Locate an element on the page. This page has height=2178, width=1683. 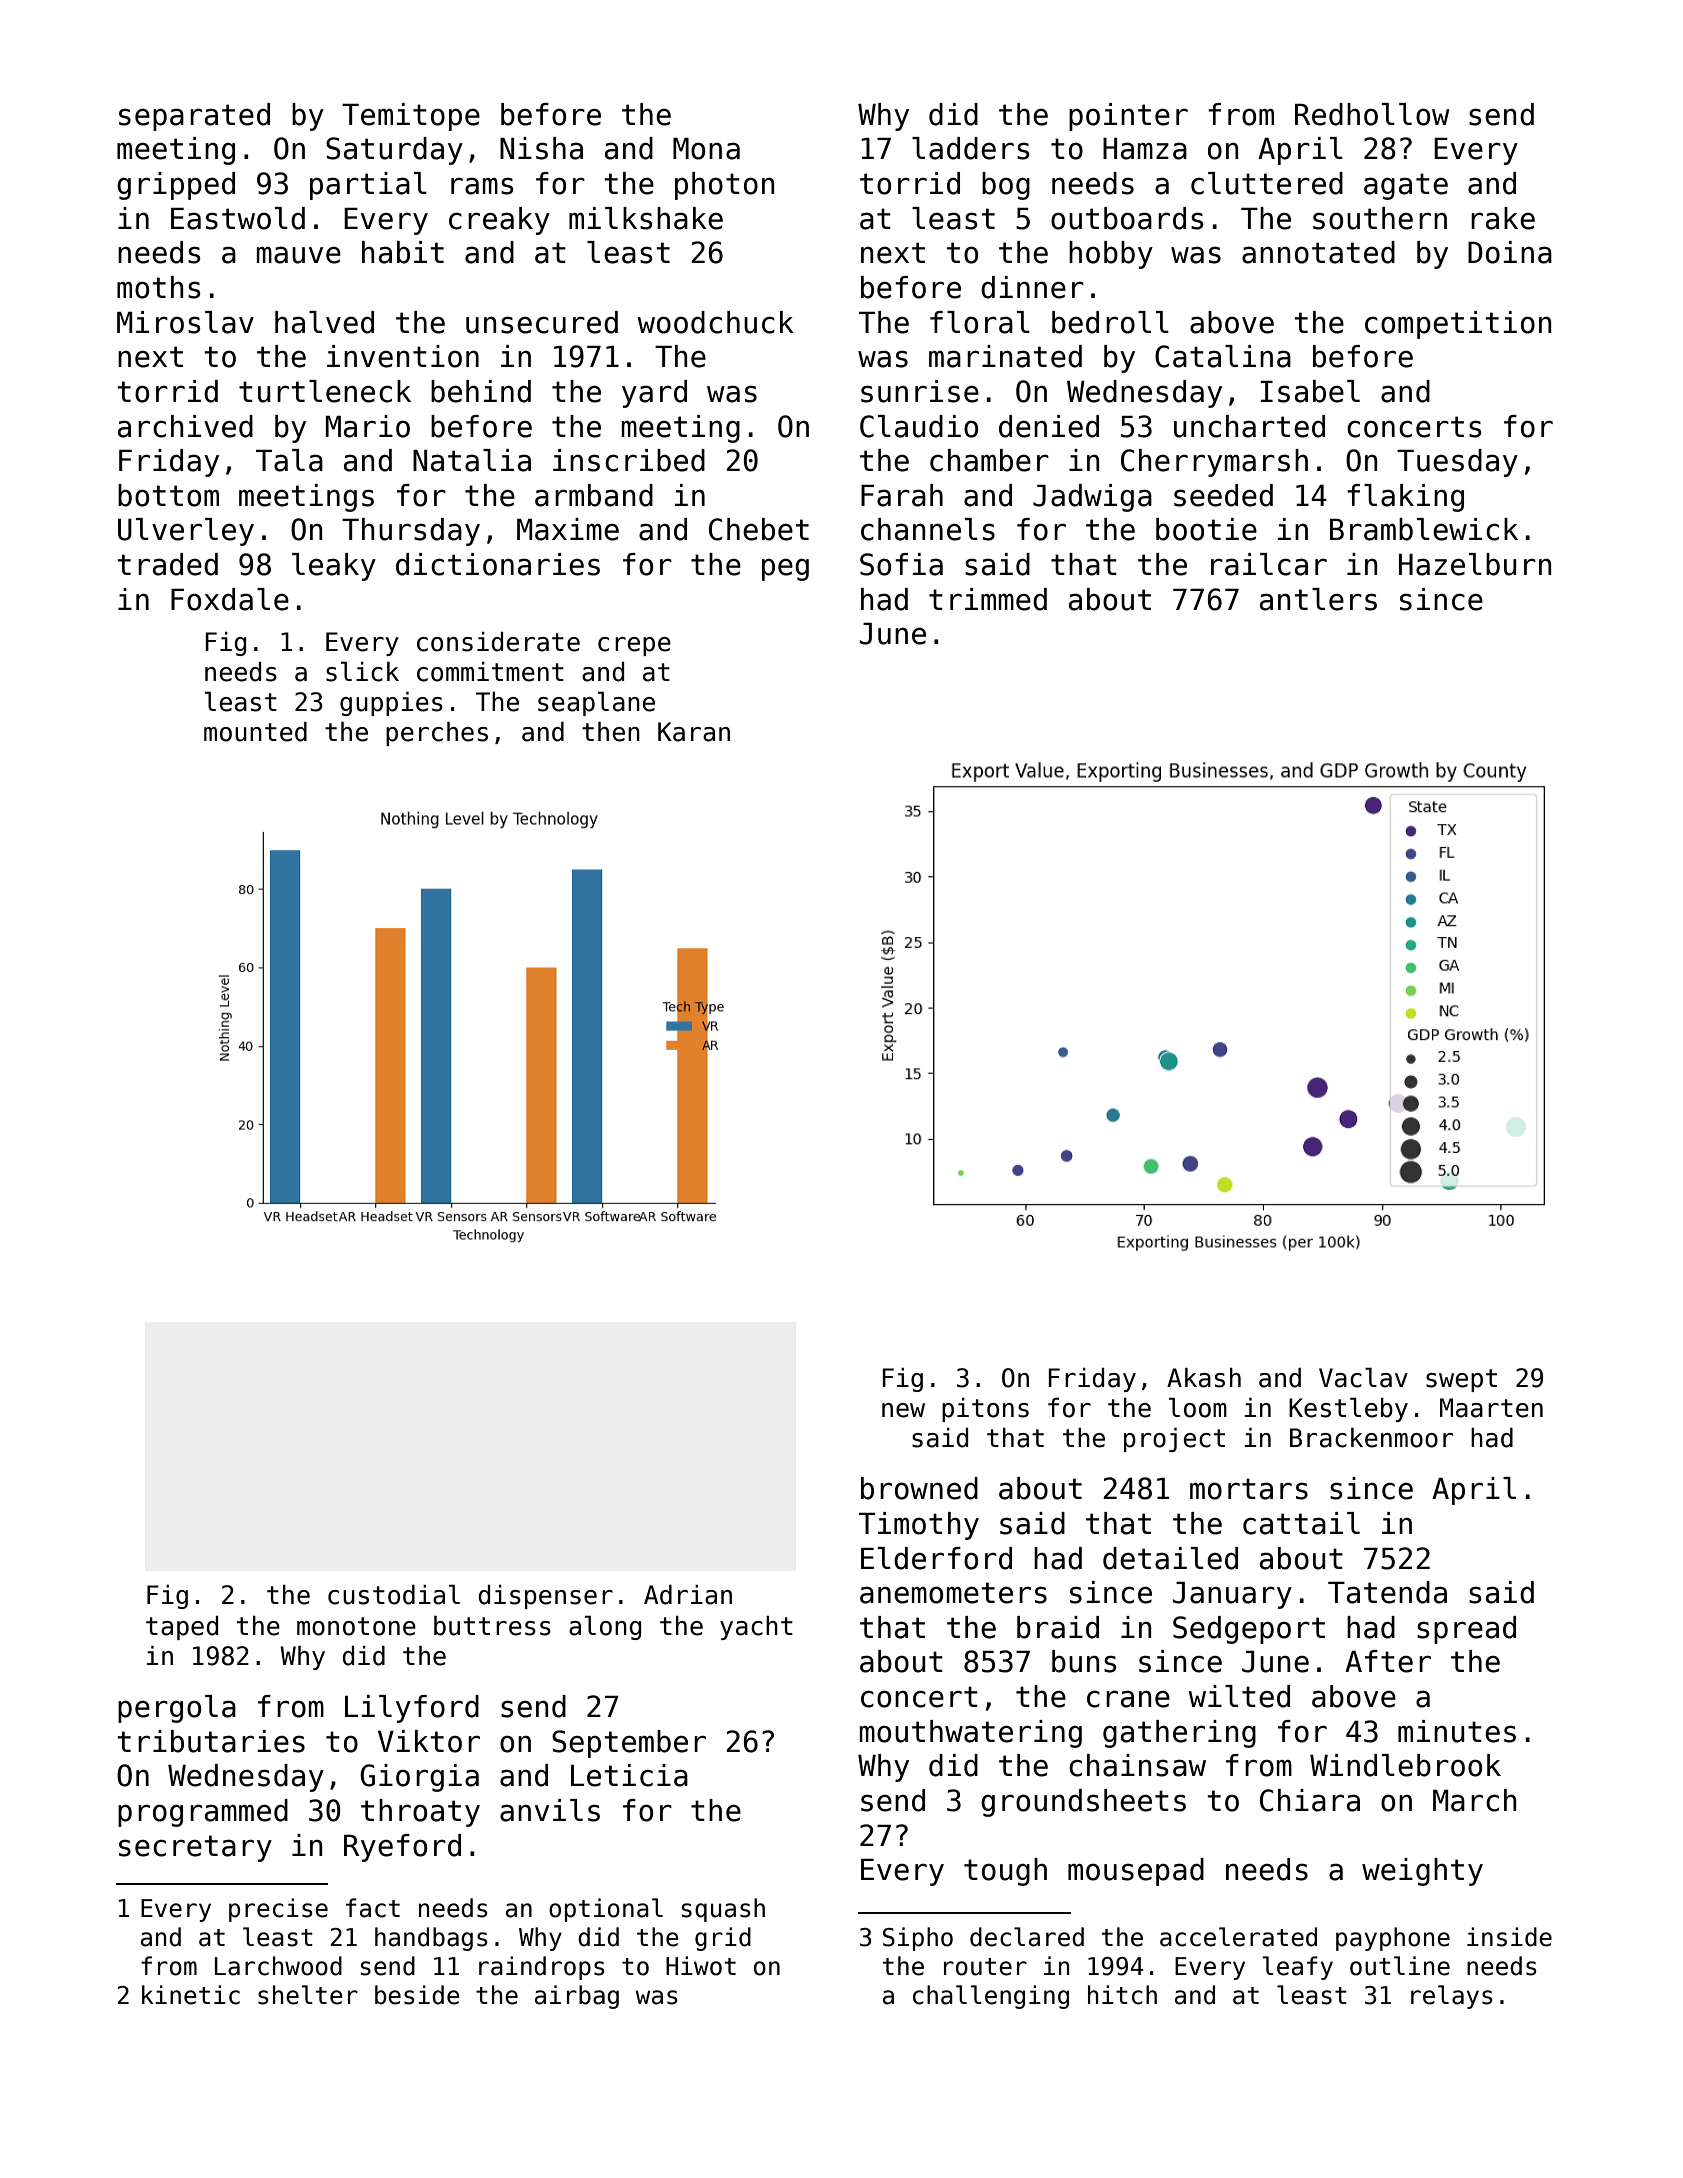
denied is located at coordinates (1049, 426).
